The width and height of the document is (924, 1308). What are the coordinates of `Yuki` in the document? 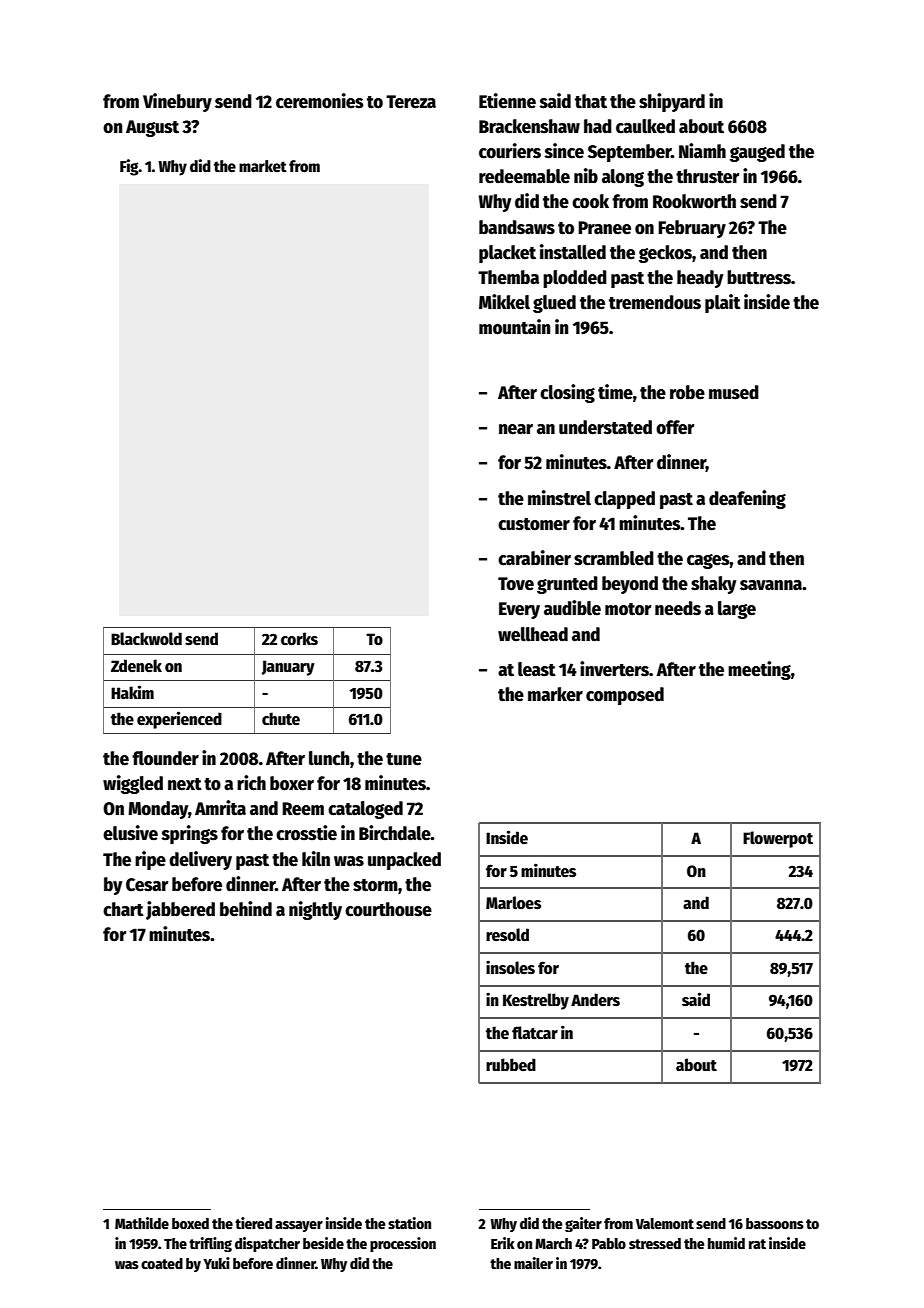 It's located at (216, 1263).
